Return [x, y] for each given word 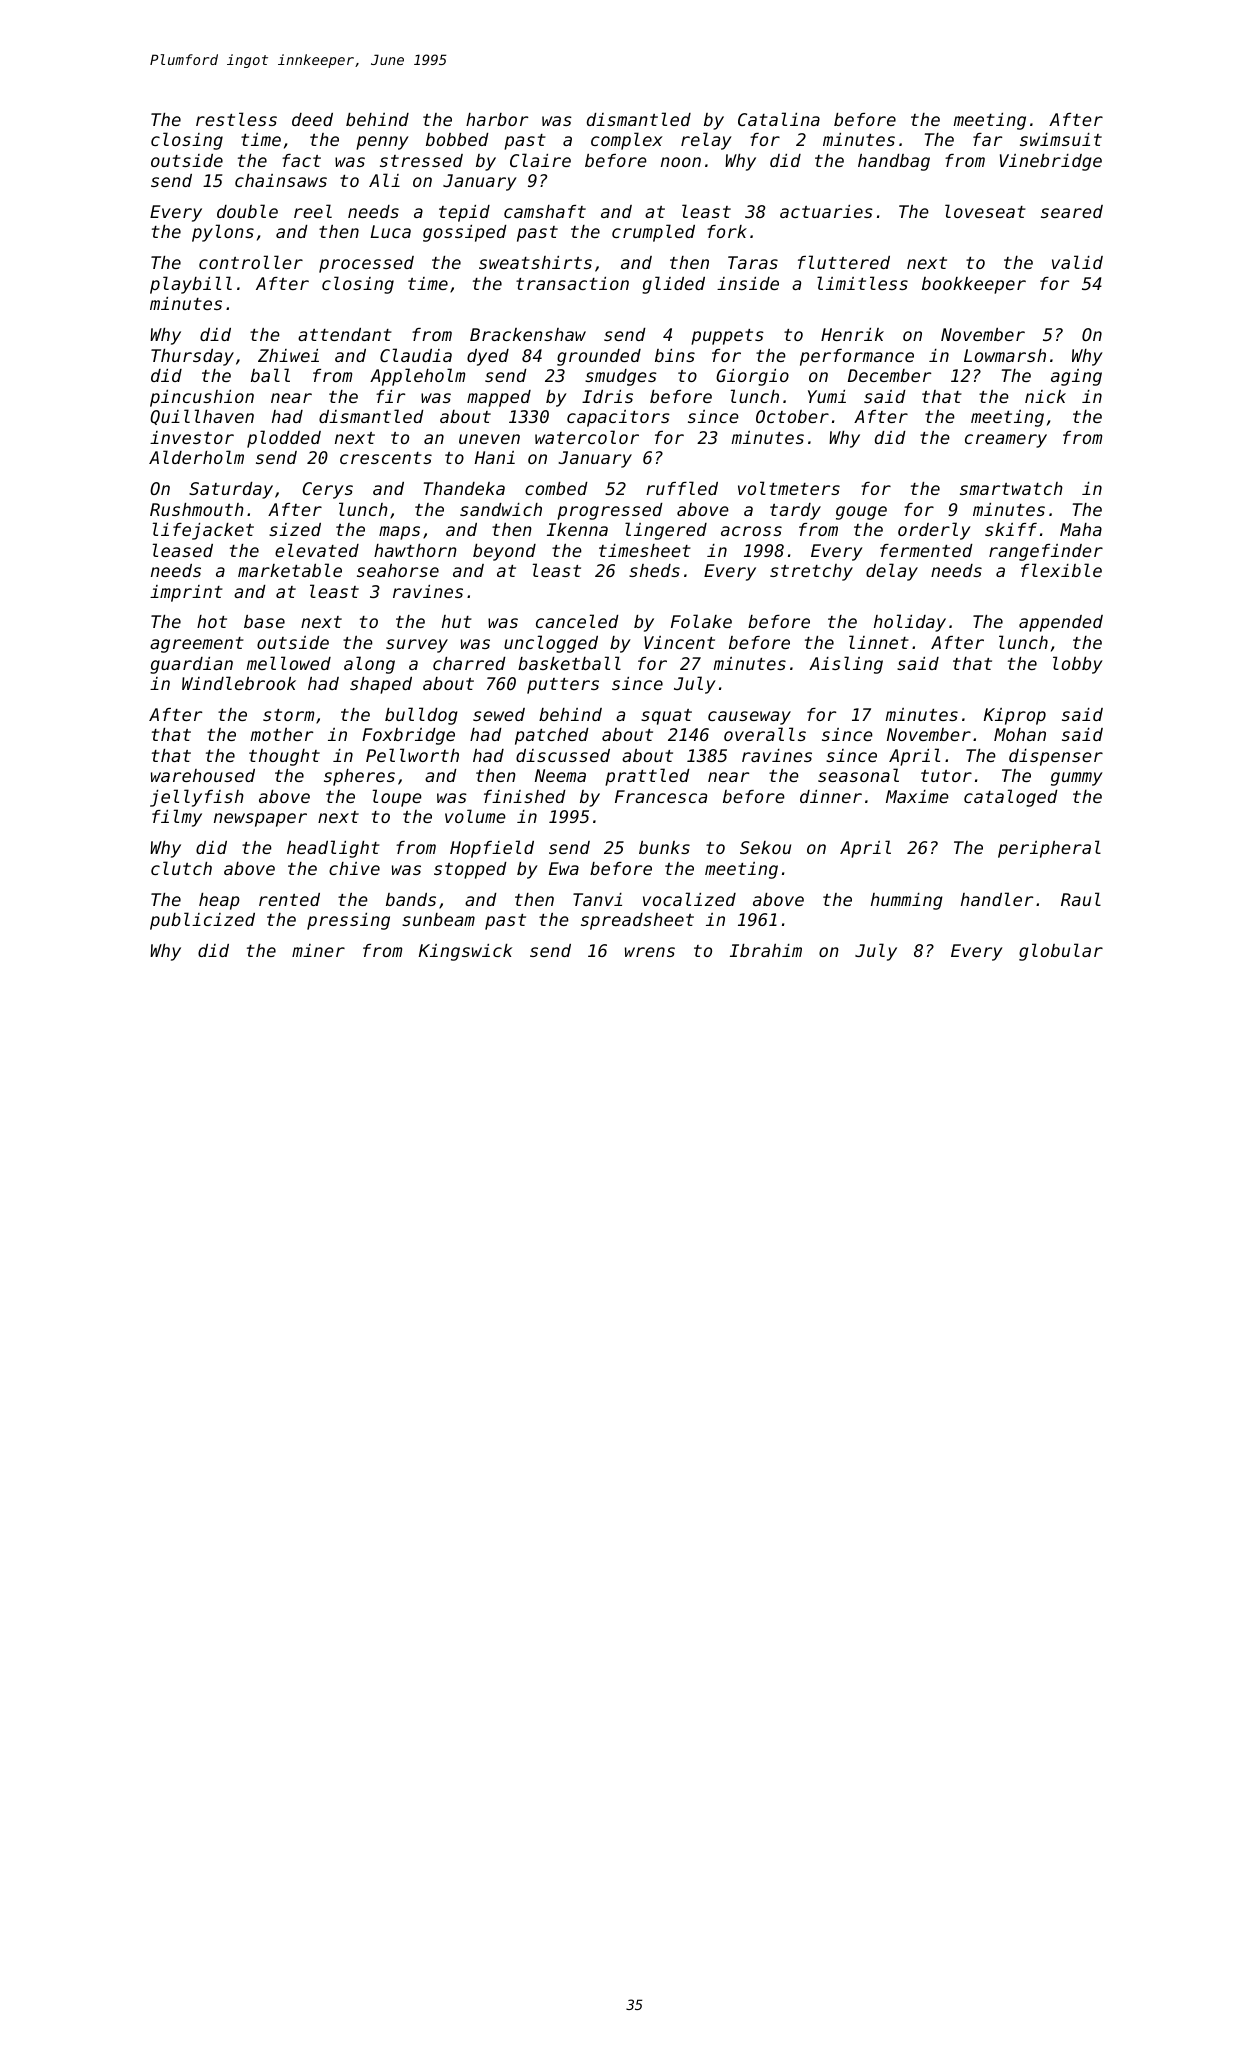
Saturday [231, 490]
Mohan [1020, 734]
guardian [191, 665]
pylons [223, 233]
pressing [348, 921]
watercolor [587, 437]
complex [627, 141]
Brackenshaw [528, 334]
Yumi [827, 396]
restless [236, 119]
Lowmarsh [1005, 355]
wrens [650, 952]
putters [563, 686]
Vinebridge [1051, 162]
